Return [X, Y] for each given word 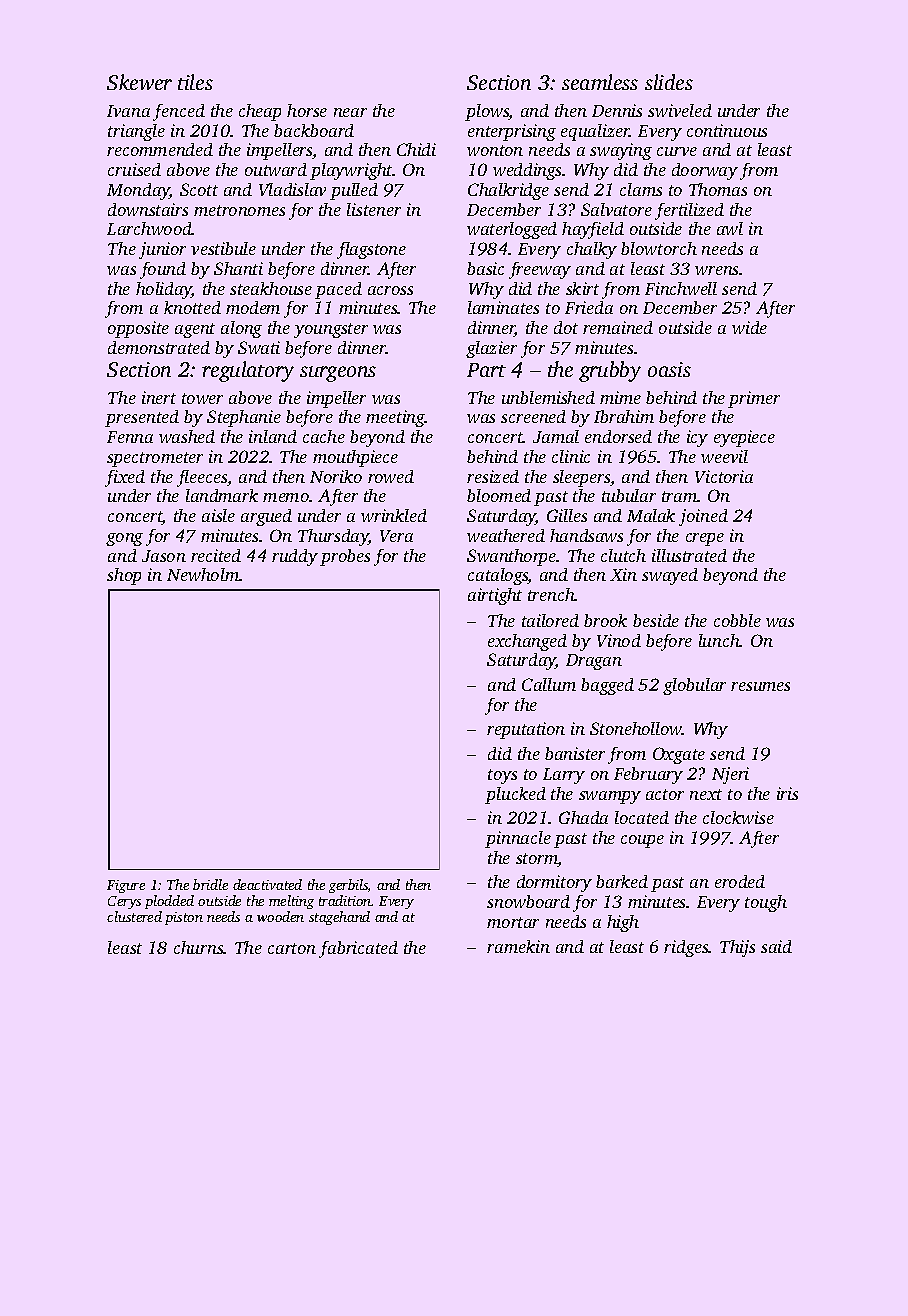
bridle [210, 884]
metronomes [239, 210]
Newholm [203, 574]
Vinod [619, 640]
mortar [513, 922]
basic [485, 268]
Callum [549, 684]
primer [754, 399]
